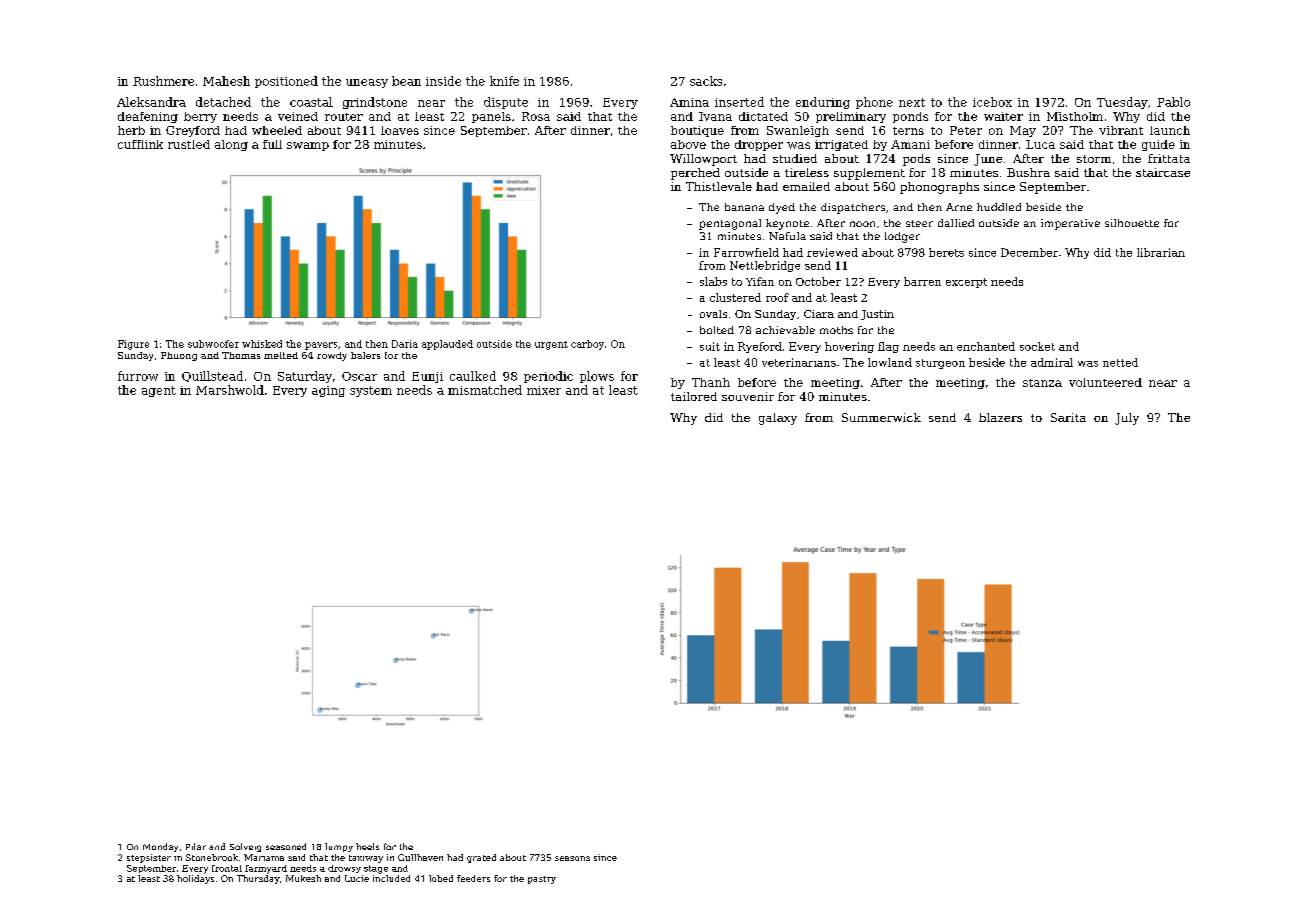 The width and height of the document is (1308, 924). Describe the element at coordinates (748, 396) in the document. I see `souvenir` at that location.
